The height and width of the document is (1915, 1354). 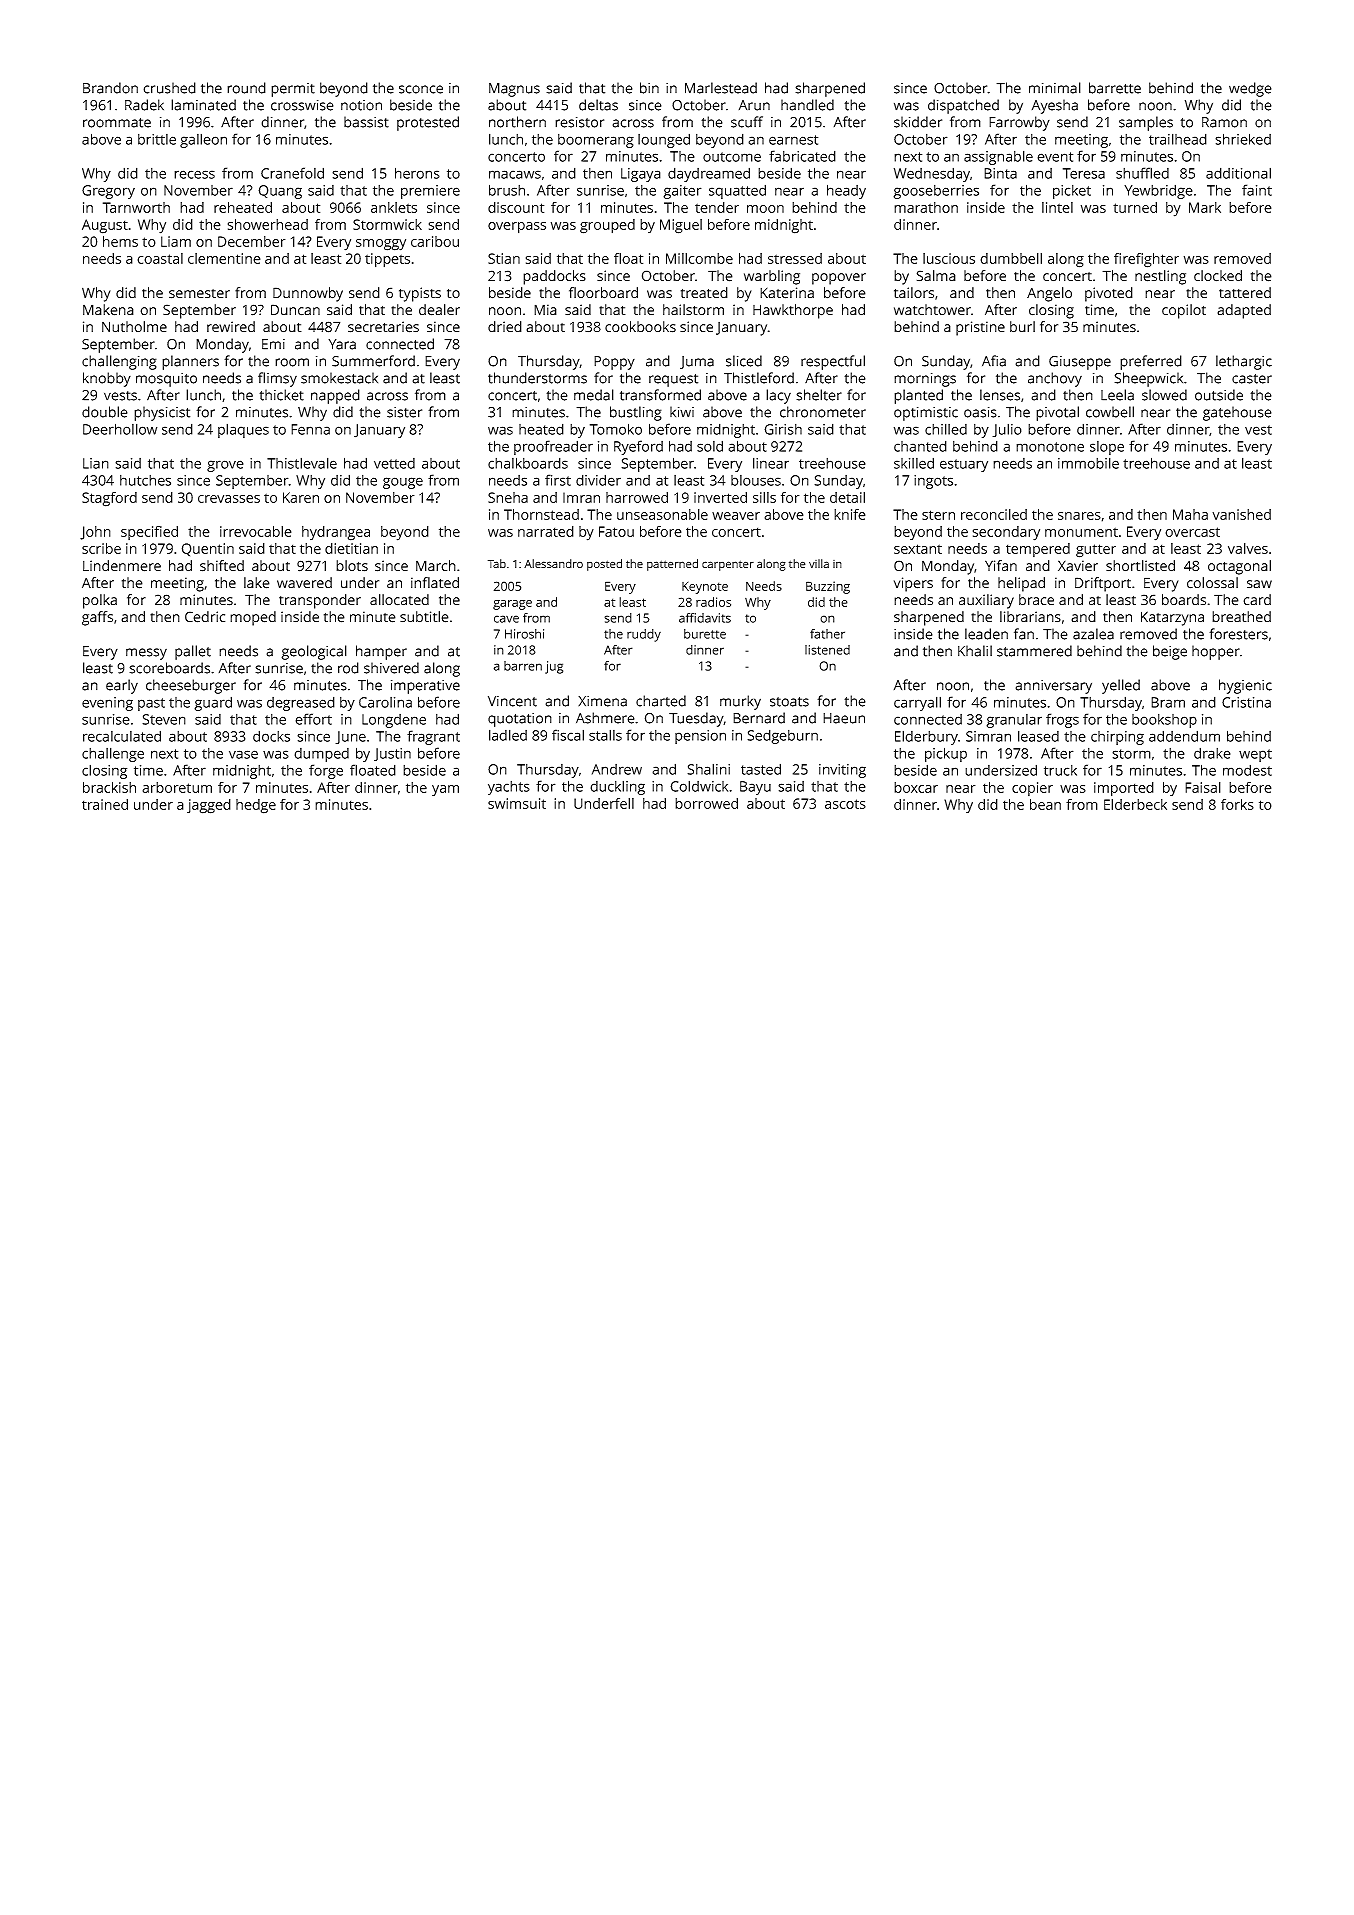 What do you see at coordinates (177, 787) in the document?
I see `arboretum` at bounding box center [177, 787].
